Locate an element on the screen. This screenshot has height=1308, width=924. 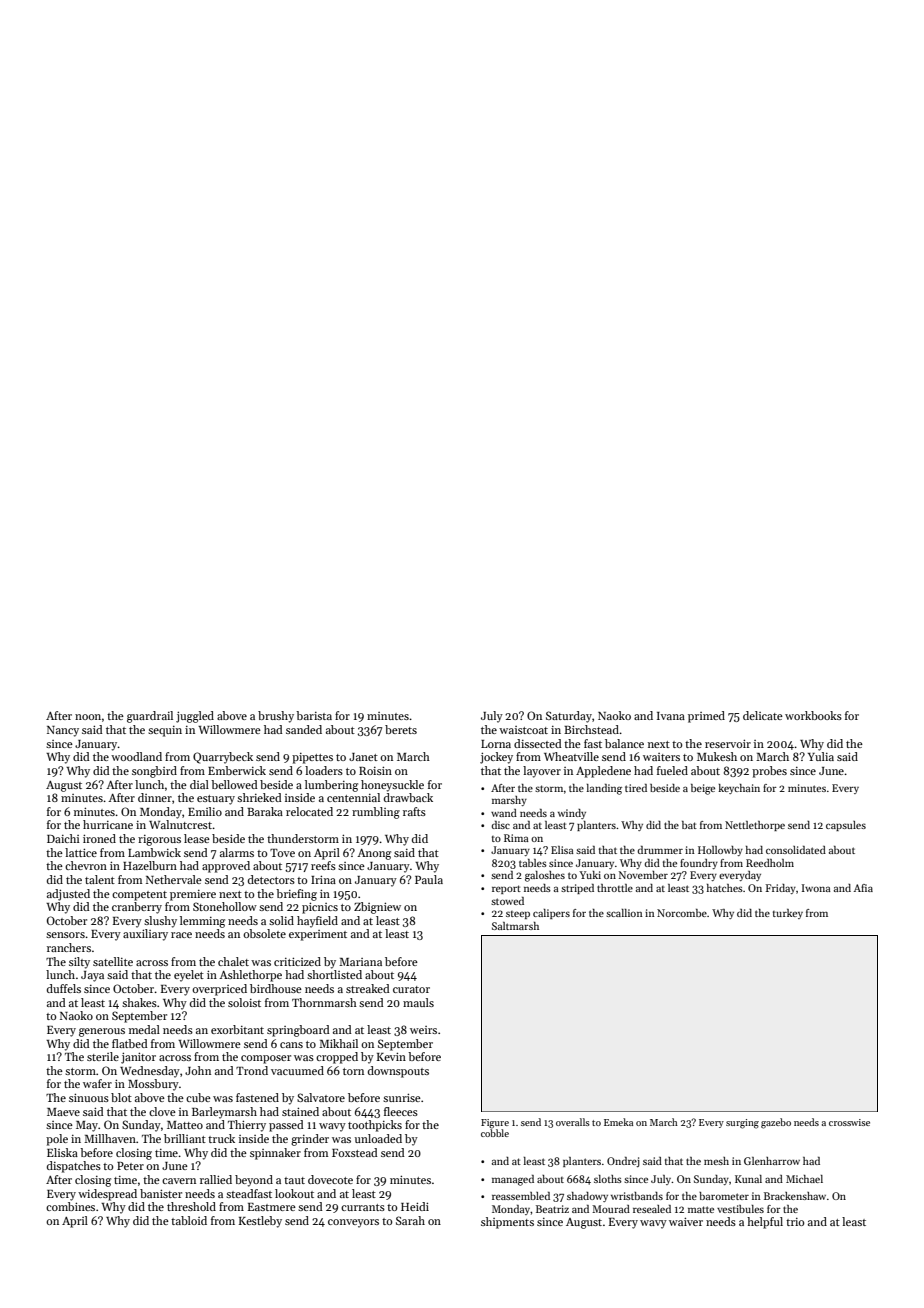
Norcombe is located at coordinates (682, 913).
